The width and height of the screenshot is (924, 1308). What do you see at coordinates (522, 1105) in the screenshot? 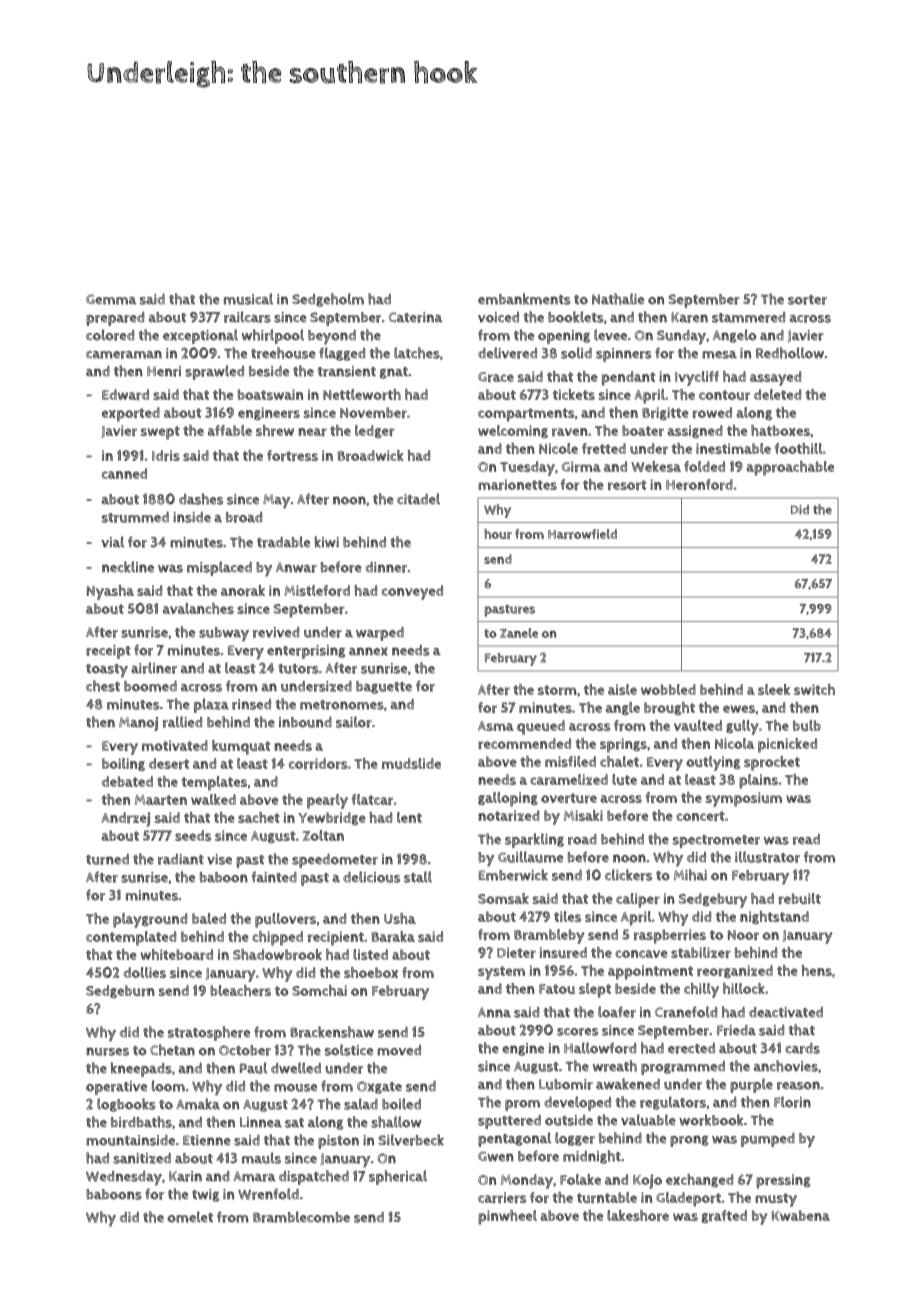
I see `prom` at bounding box center [522, 1105].
